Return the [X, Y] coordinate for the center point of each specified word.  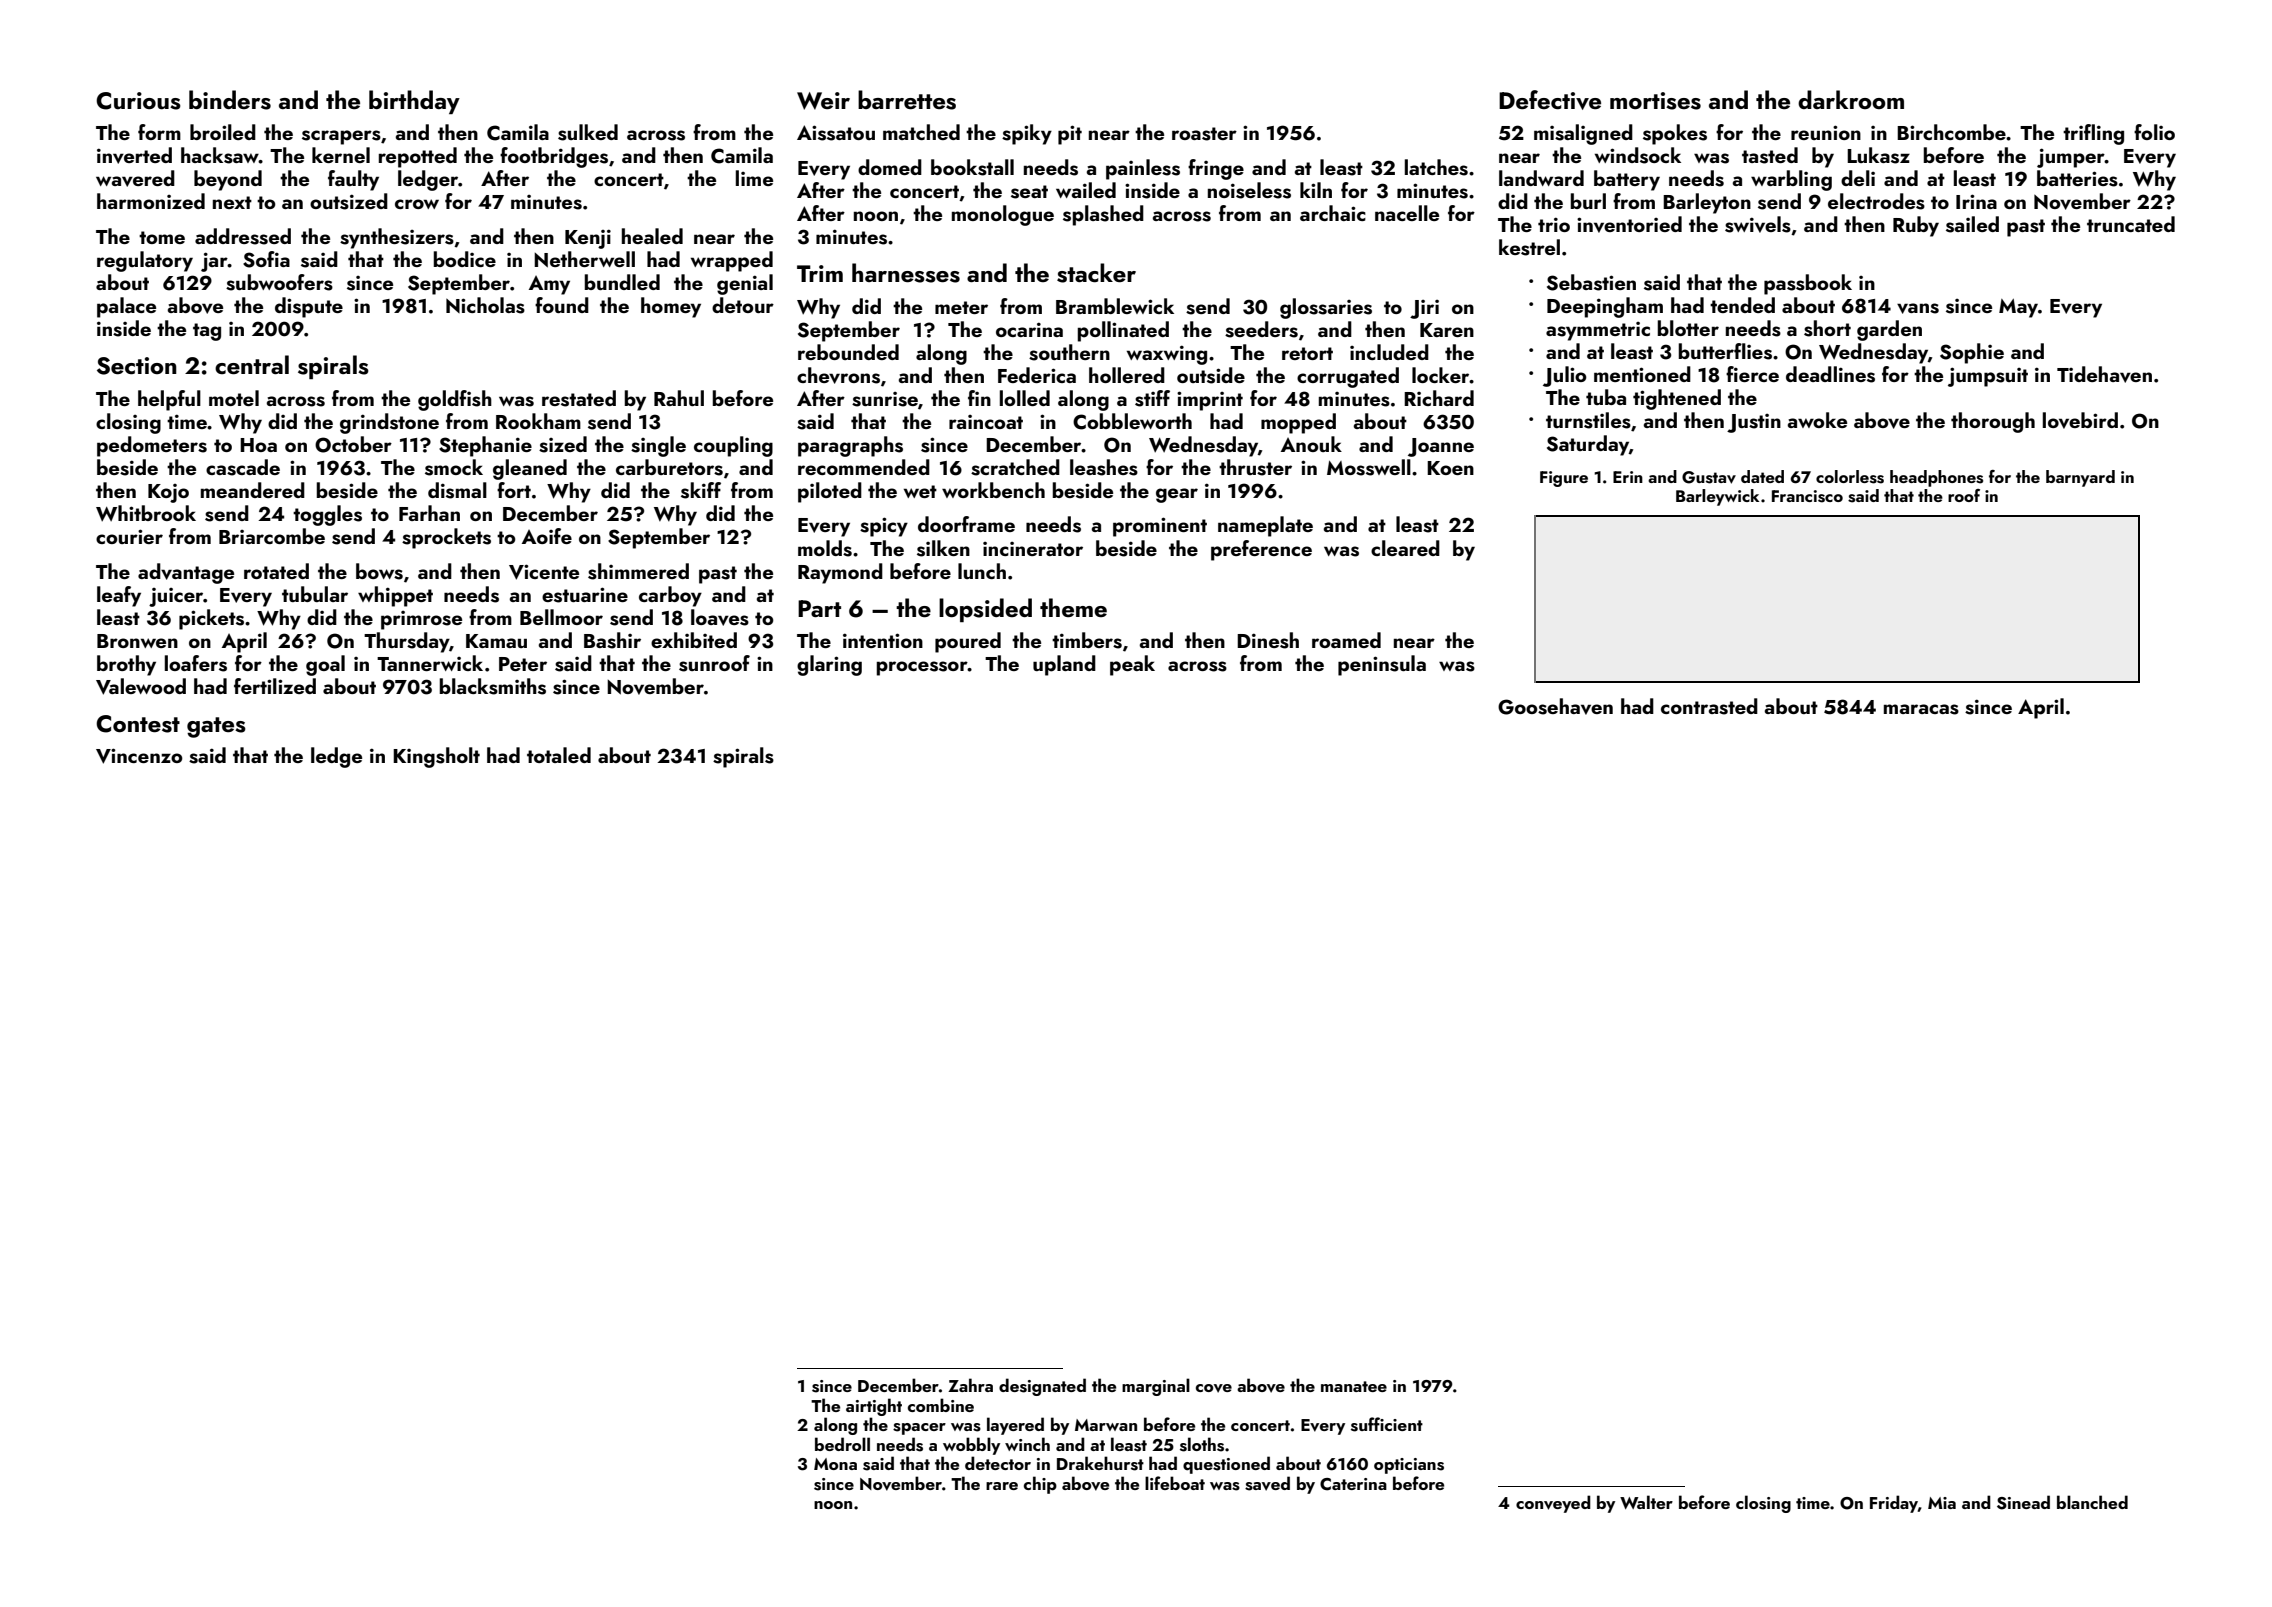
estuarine [585, 595]
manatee [1354, 1386]
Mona [835, 1464]
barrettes [907, 100]
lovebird [2080, 420]
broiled [223, 132]
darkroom [1851, 99]
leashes [1104, 467]
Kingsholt [436, 757]
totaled [559, 755]
